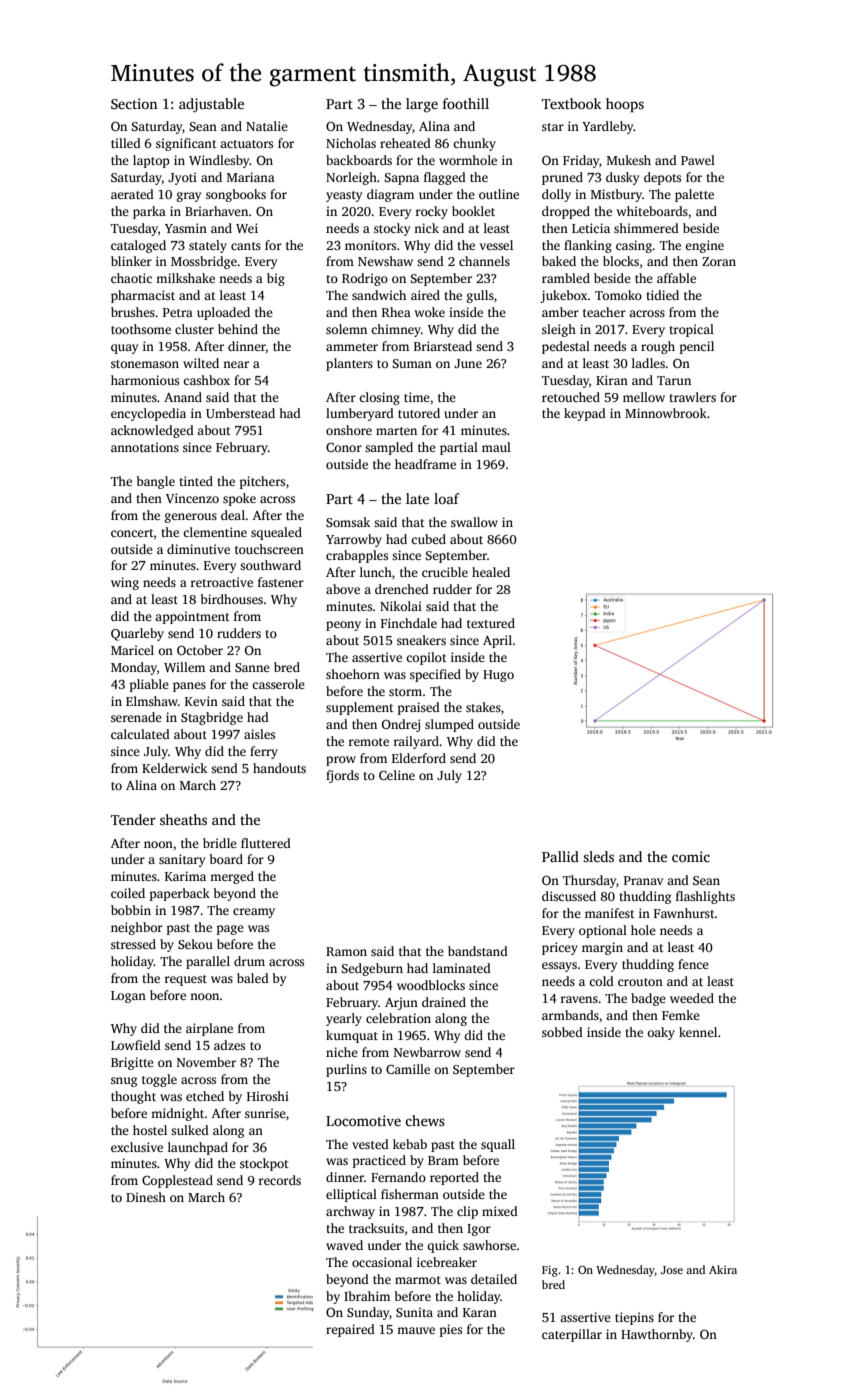  What do you see at coordinates (211, 105) in the image?
I see `adjustable` at bounding box center [211, 105].
